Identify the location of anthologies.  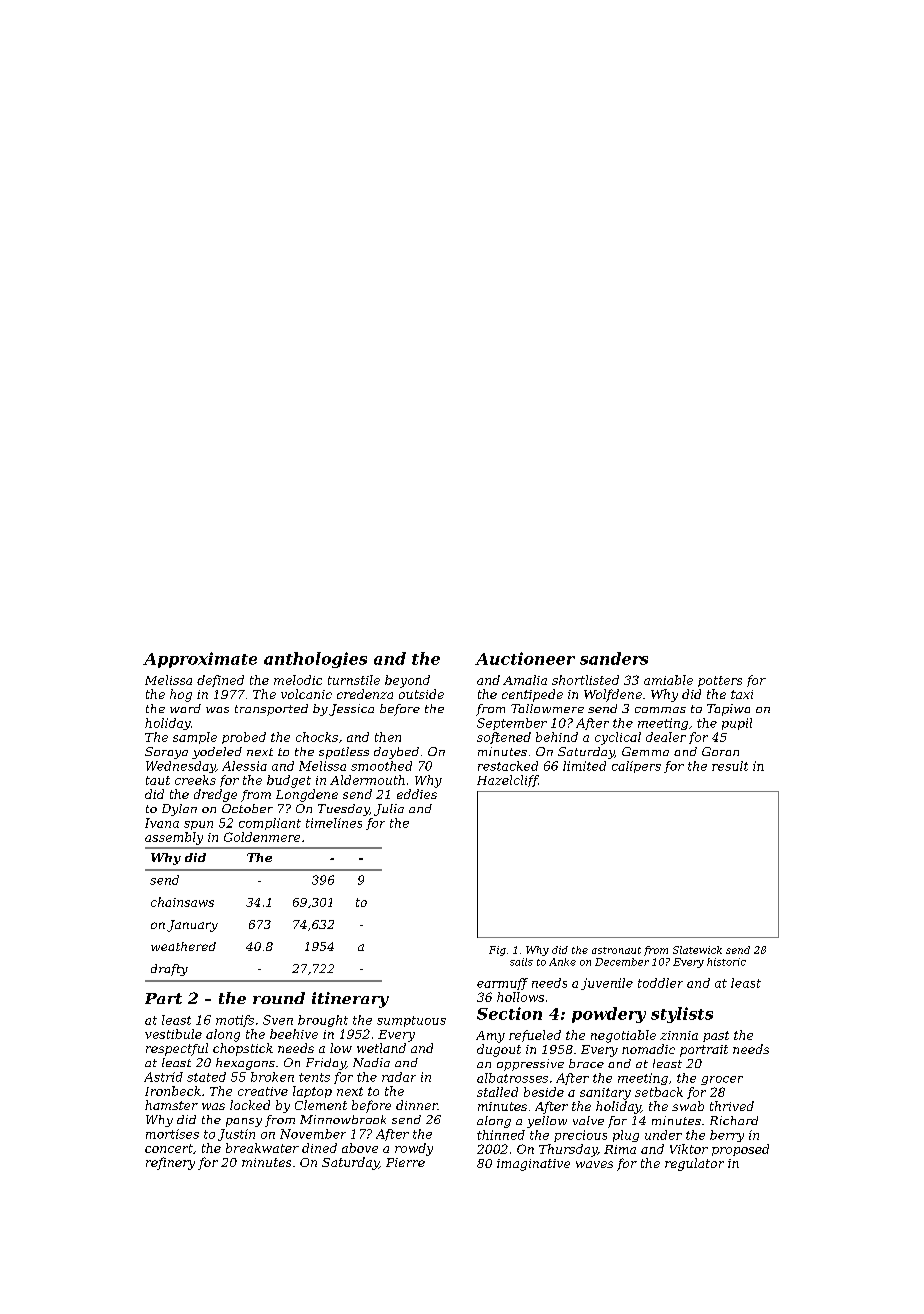
(315, 660).
